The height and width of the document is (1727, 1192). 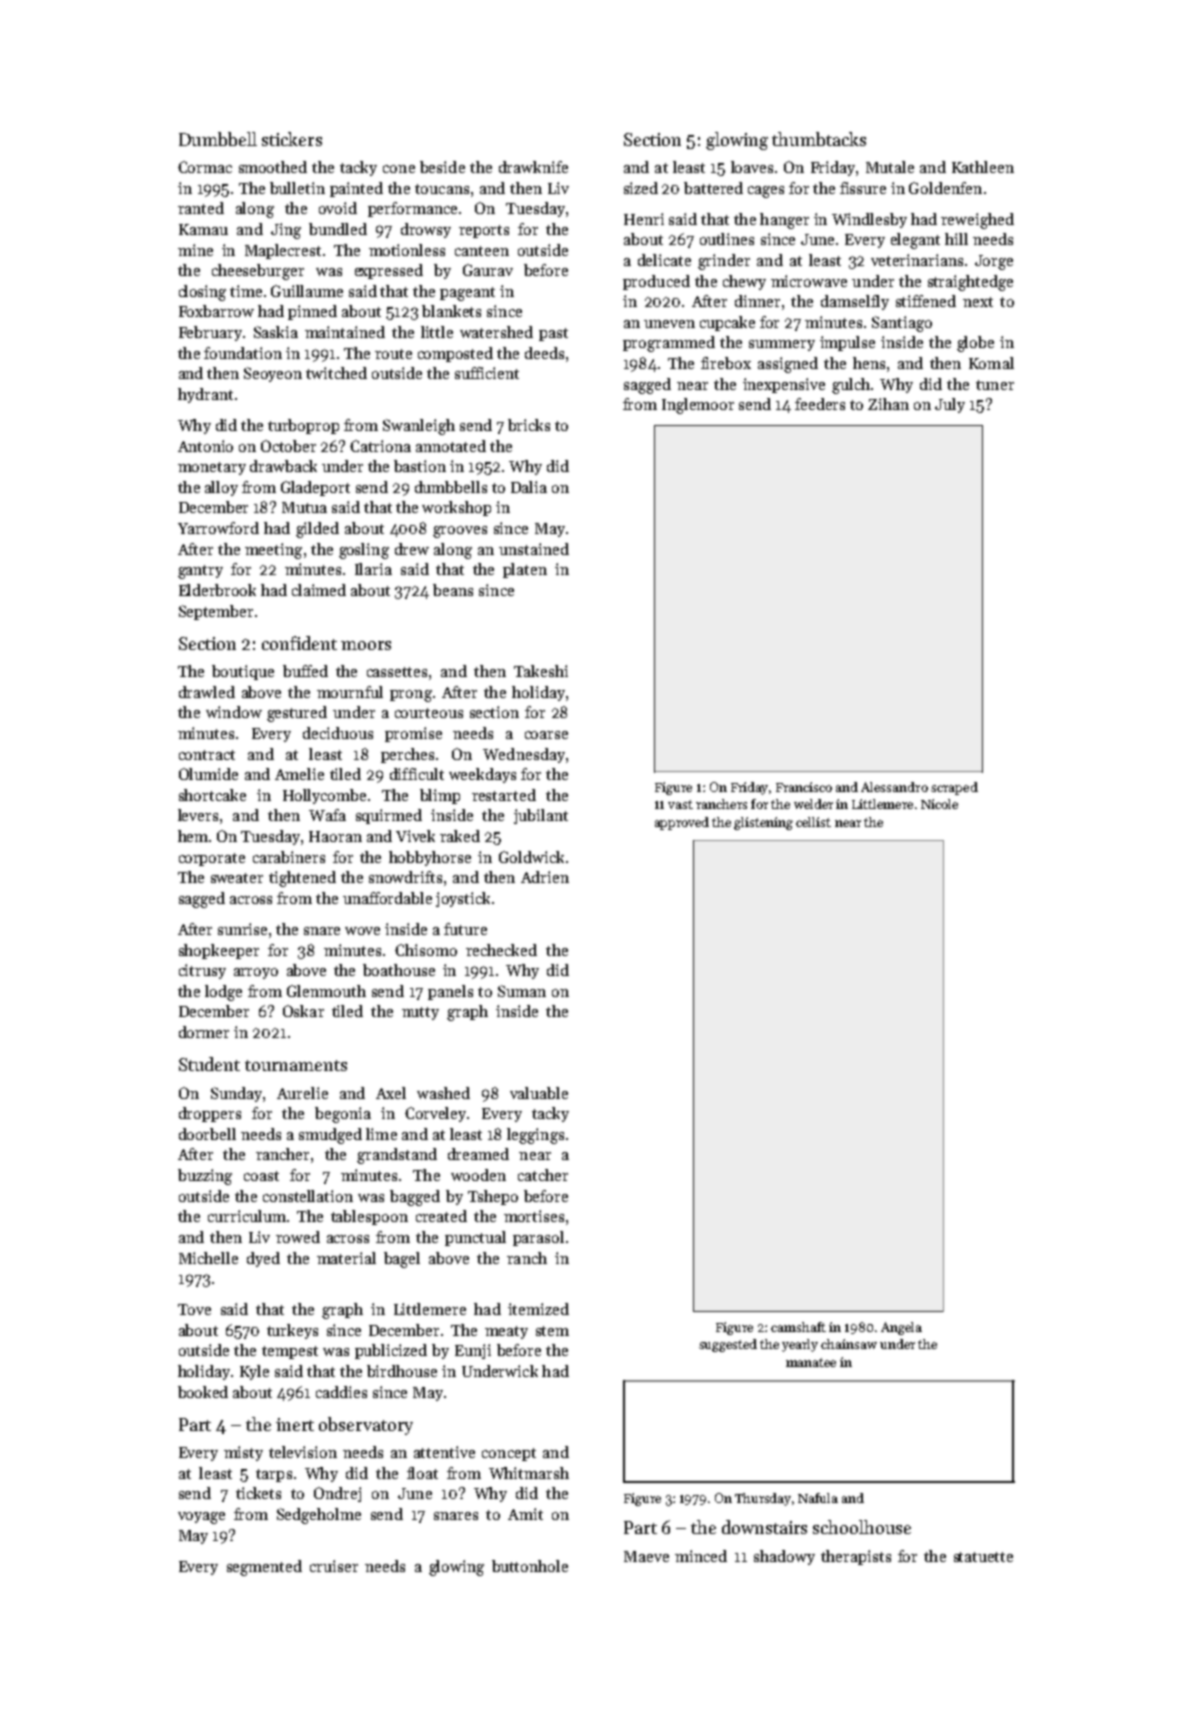 I want to click on time, so click(x=246, y=291).
